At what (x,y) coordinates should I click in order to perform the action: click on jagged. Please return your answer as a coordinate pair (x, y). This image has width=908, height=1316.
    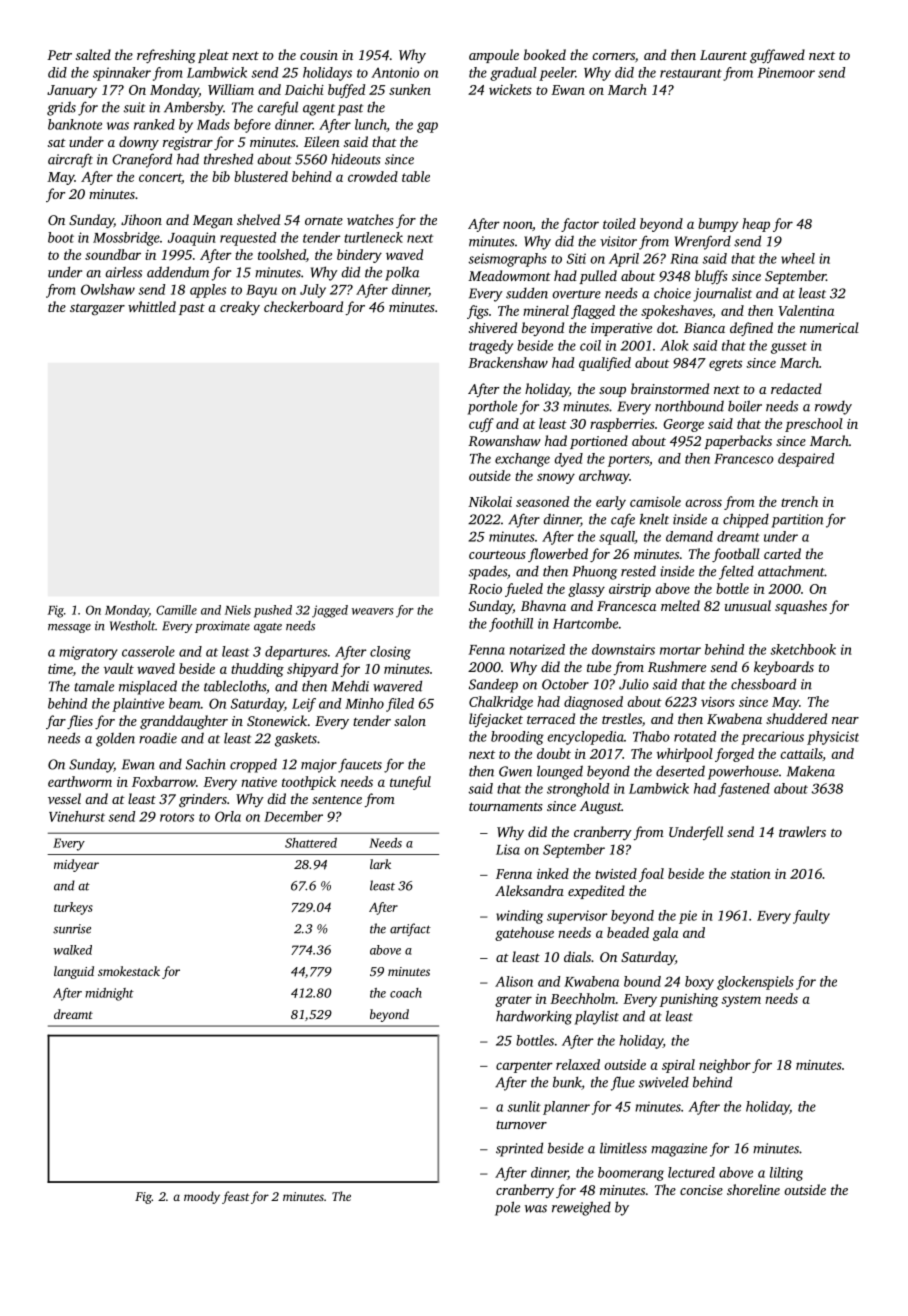
    Looking at the image, I should click on (330, 611).
